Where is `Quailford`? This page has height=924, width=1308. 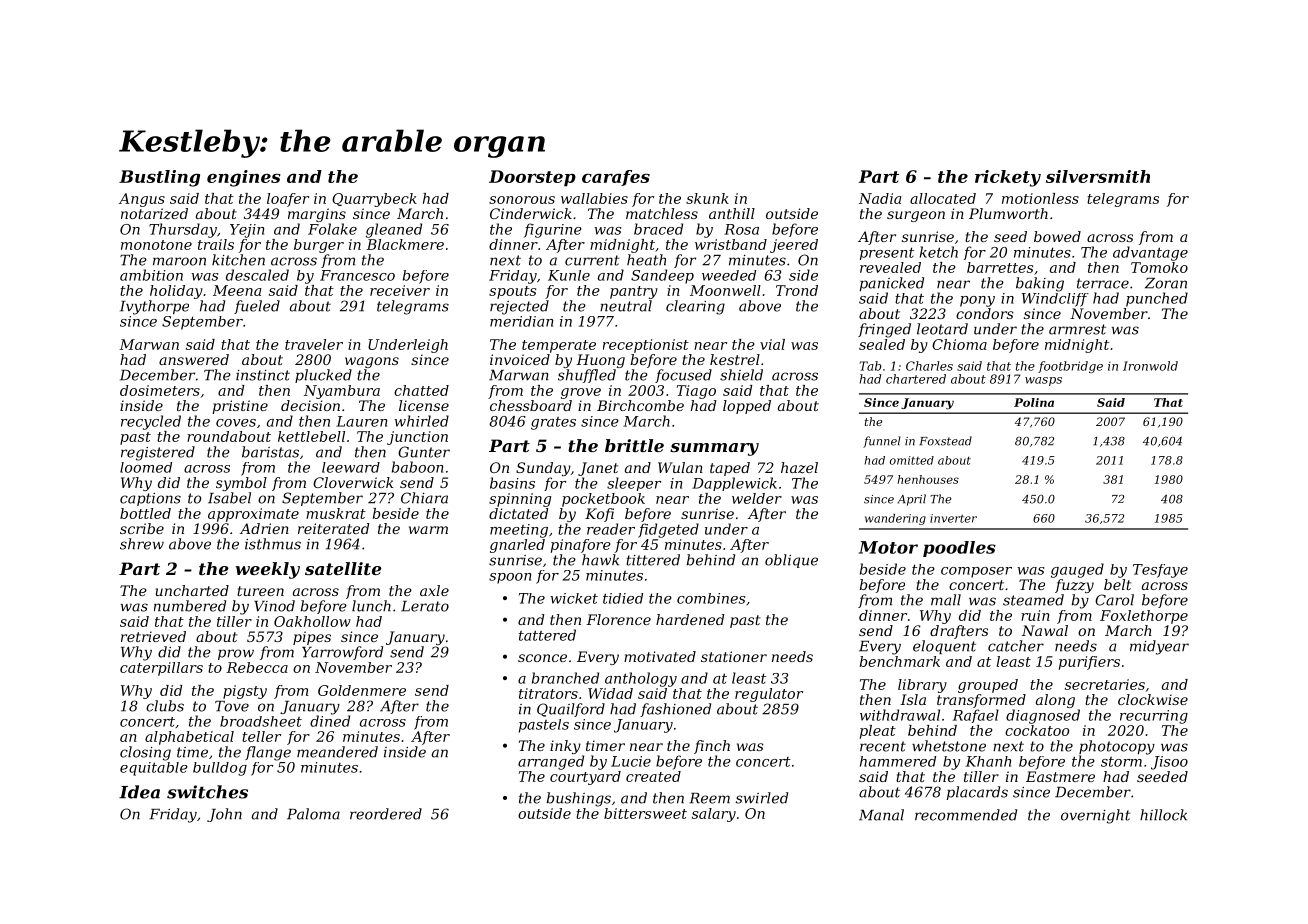
Quailford is located at coordinates (571, 710).
